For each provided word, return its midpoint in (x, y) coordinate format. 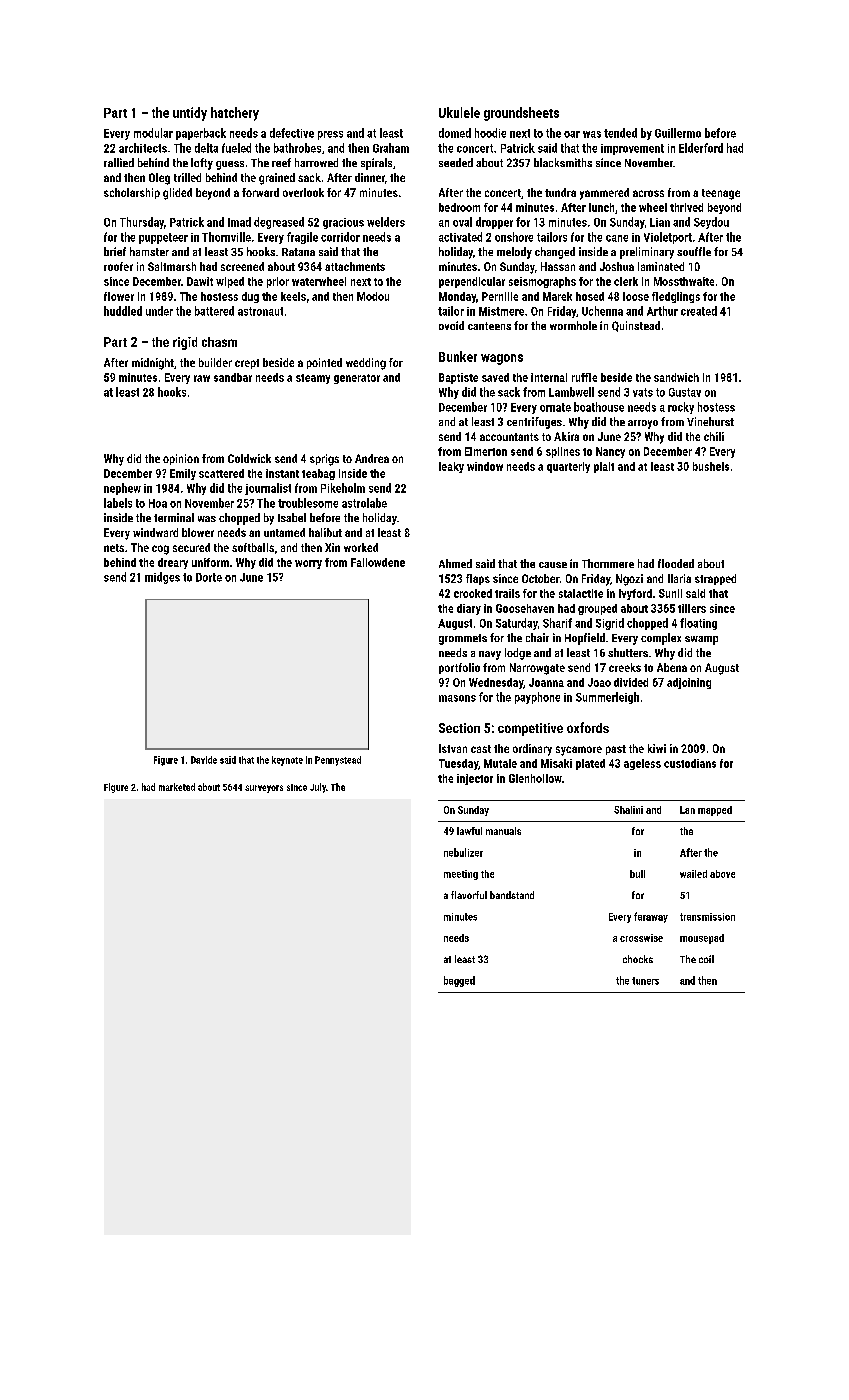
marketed (177, 787)
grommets (463, 639)
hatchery (235, 114)
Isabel (292, 517)
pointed (324, 363)
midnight (153, 364)
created (699, 311)
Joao (599, 682)
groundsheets (521, 114)
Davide (204, 760)
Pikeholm (343, 488)
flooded (676, 563)
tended (620, 133)
